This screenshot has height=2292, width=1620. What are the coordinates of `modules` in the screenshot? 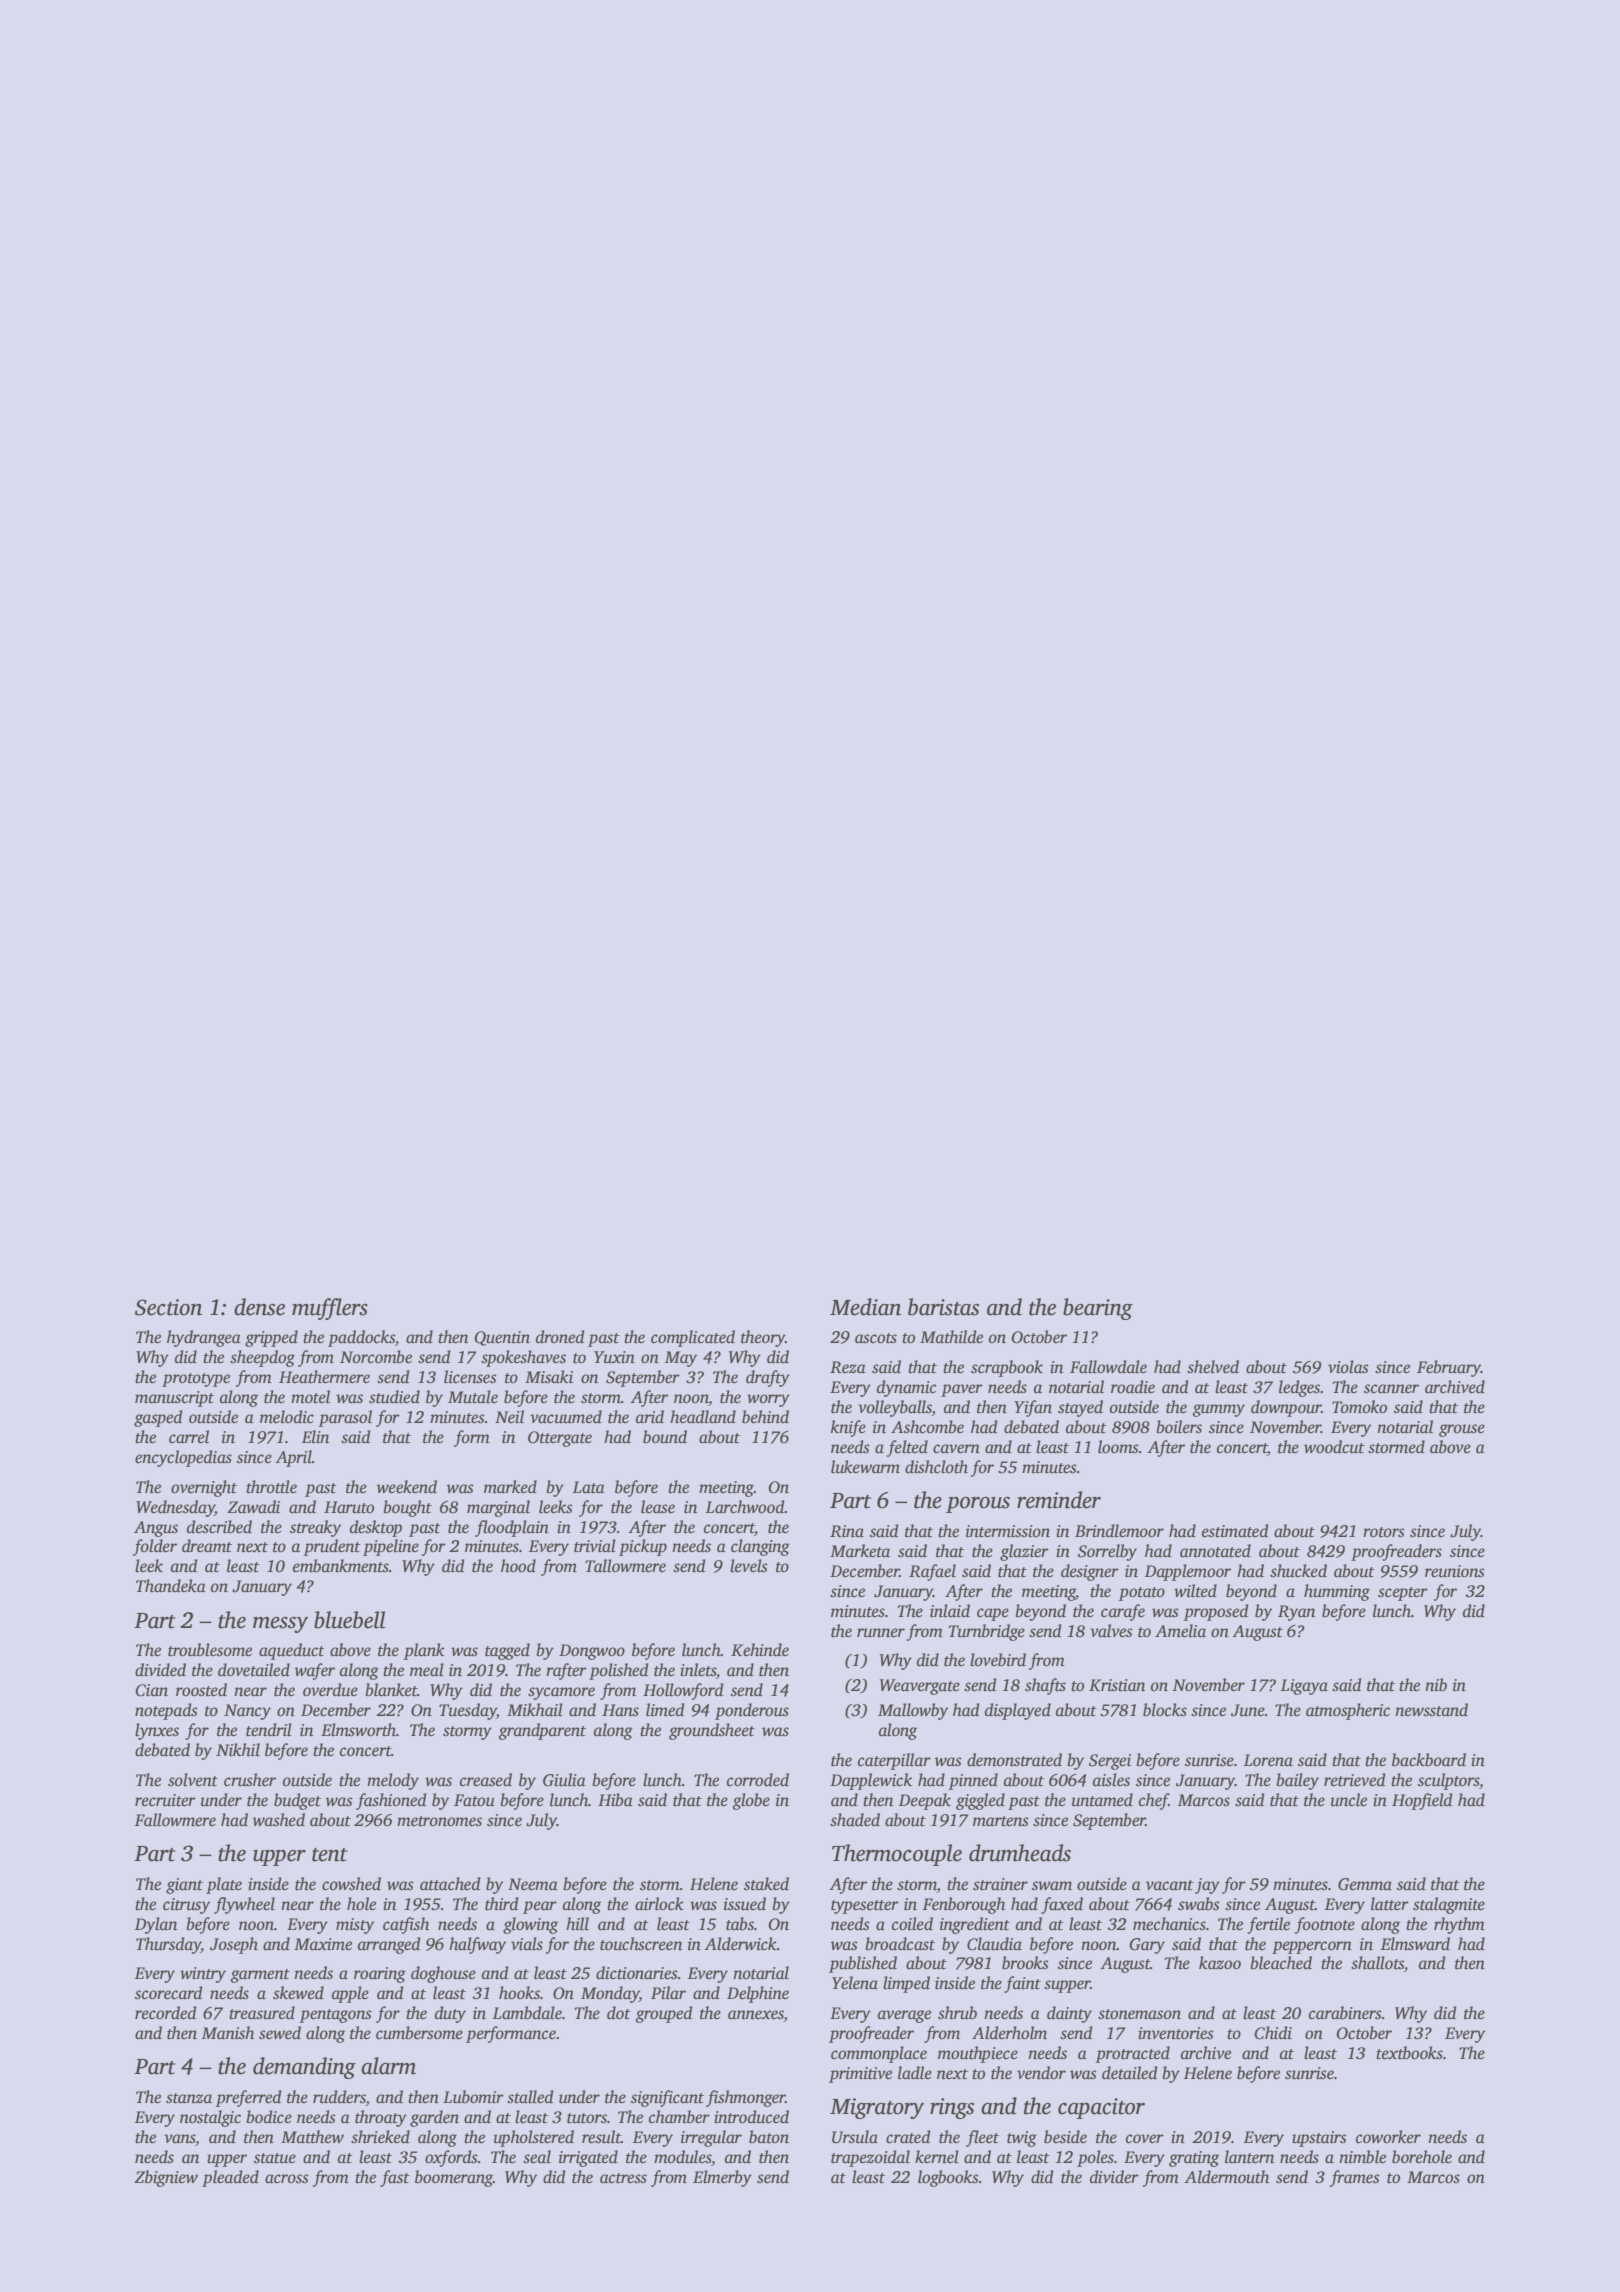 It's located at (683, 2158).
